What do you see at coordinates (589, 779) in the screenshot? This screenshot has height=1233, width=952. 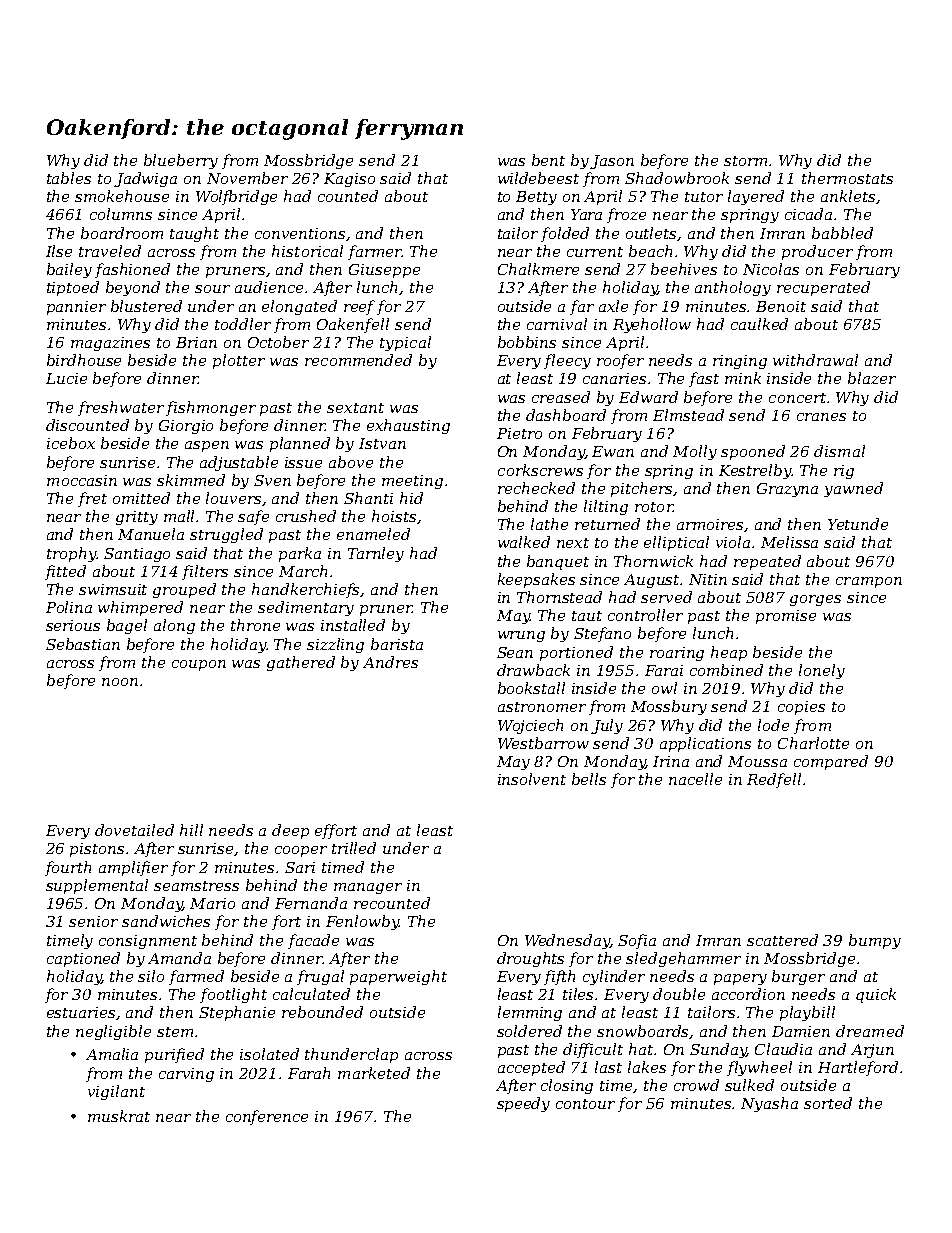 I see `bells` at bounding box center [589, 779].
